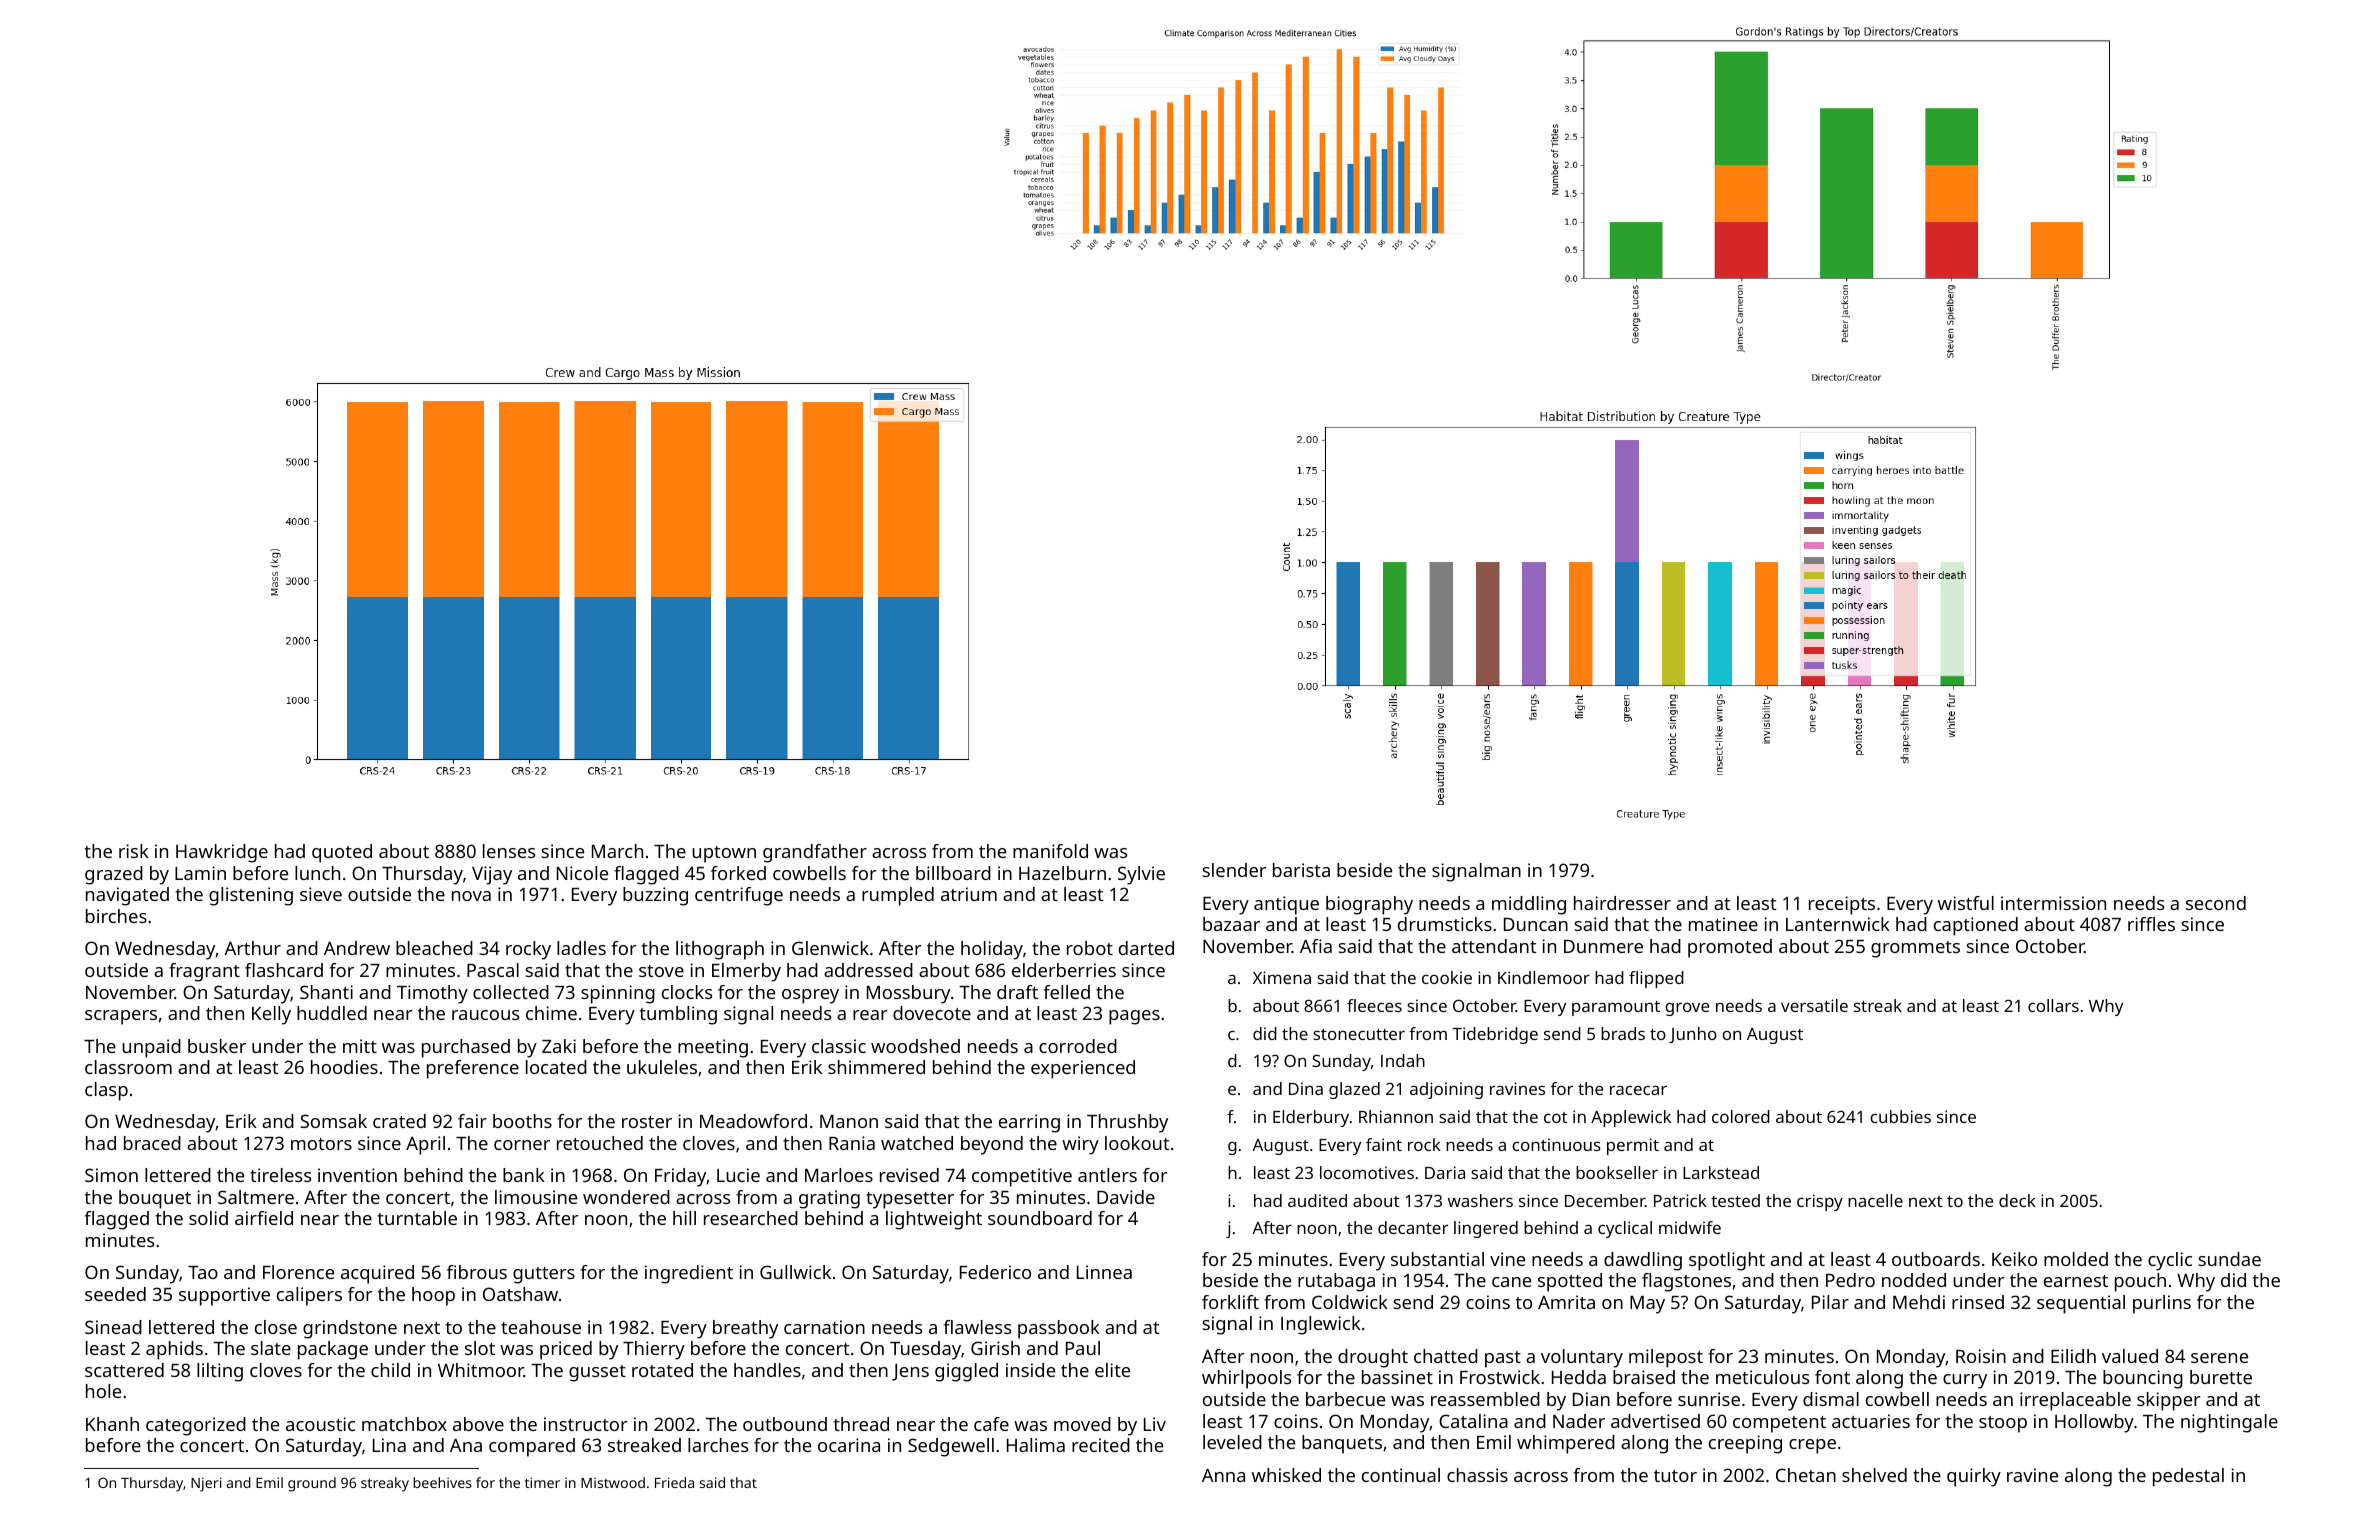 This screenshot has height=1540, width=2380. I want to click on wistful, so click(1966, 903).
